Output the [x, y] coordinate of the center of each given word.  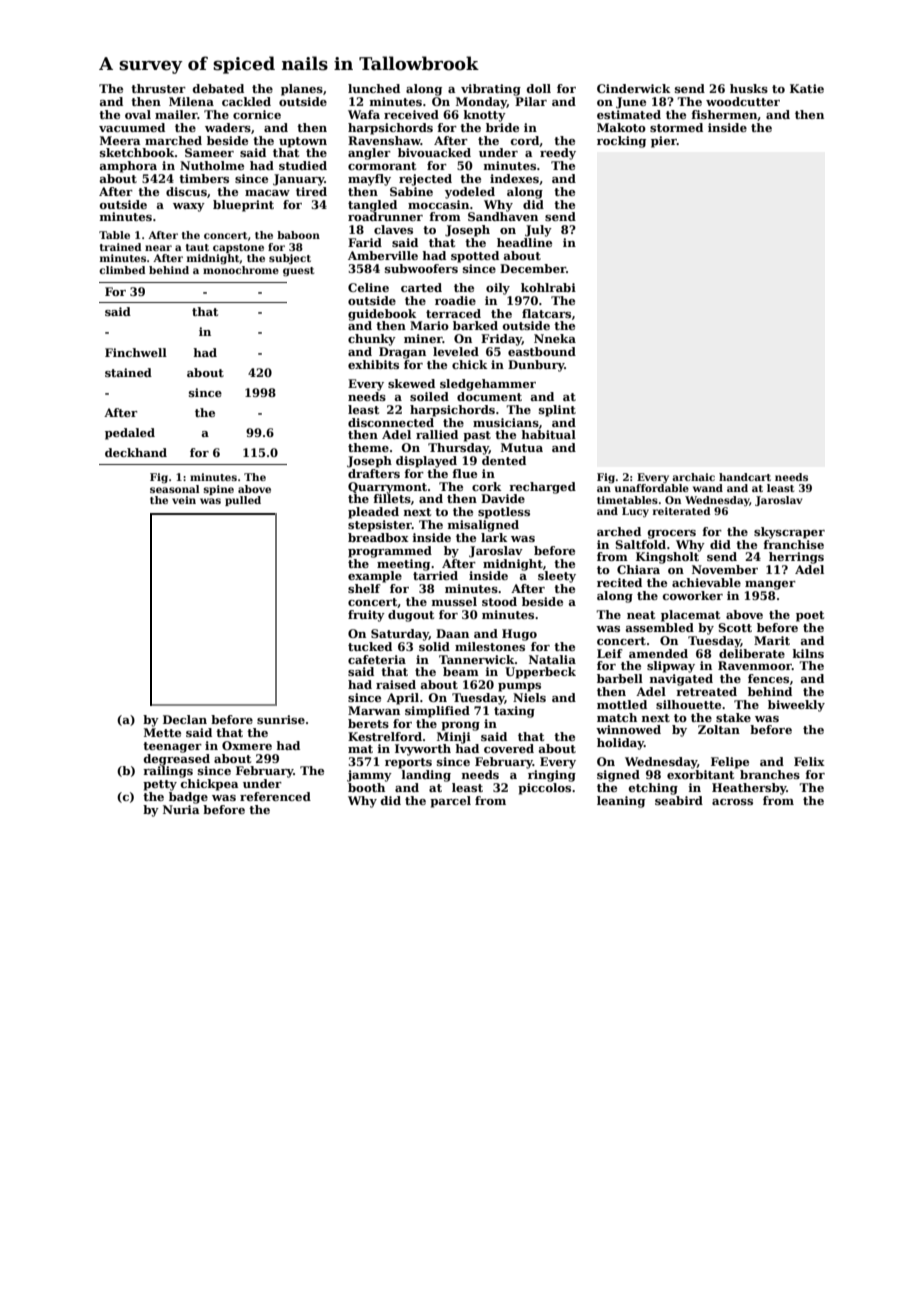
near [158, 248]
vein [184, 500]
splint [557, 411]
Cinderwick [633, 88]
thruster [158, 88]
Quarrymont [387, 488]
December [533, 268]
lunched [374, 88]
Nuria [181, 809]
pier [664, 142]
